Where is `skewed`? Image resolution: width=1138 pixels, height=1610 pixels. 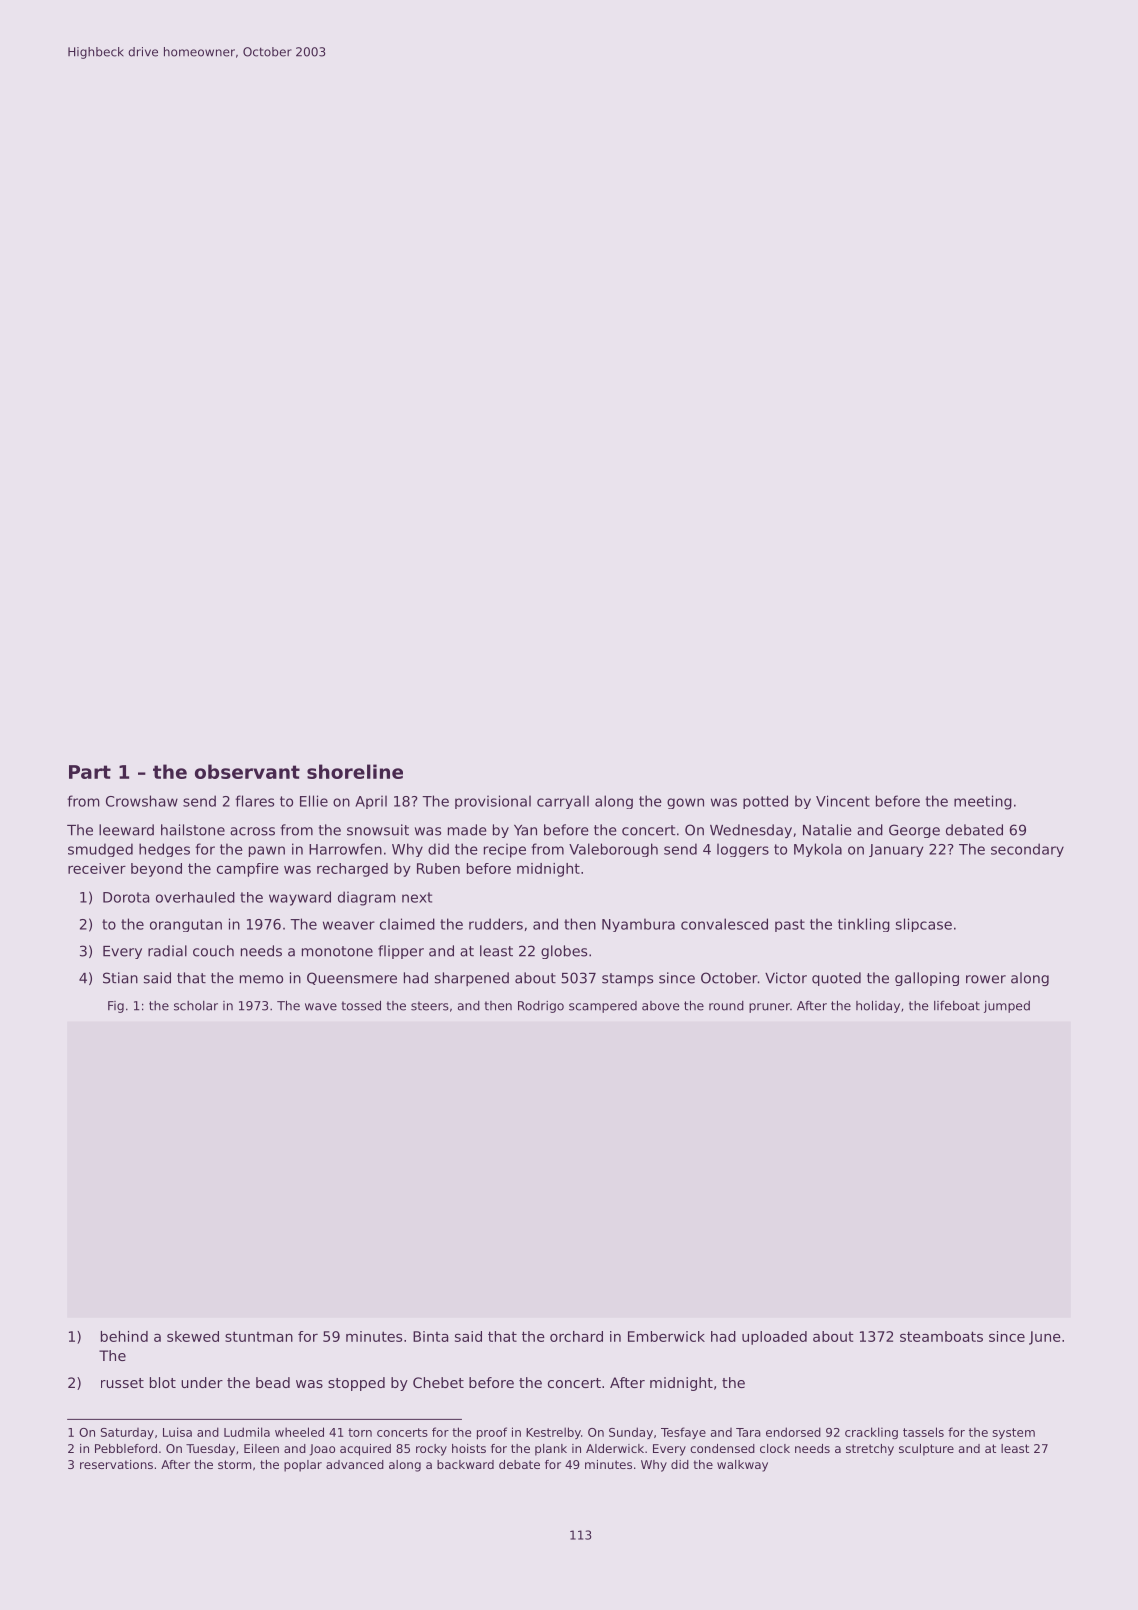
skewed is located at coordinates (193, 1336).
